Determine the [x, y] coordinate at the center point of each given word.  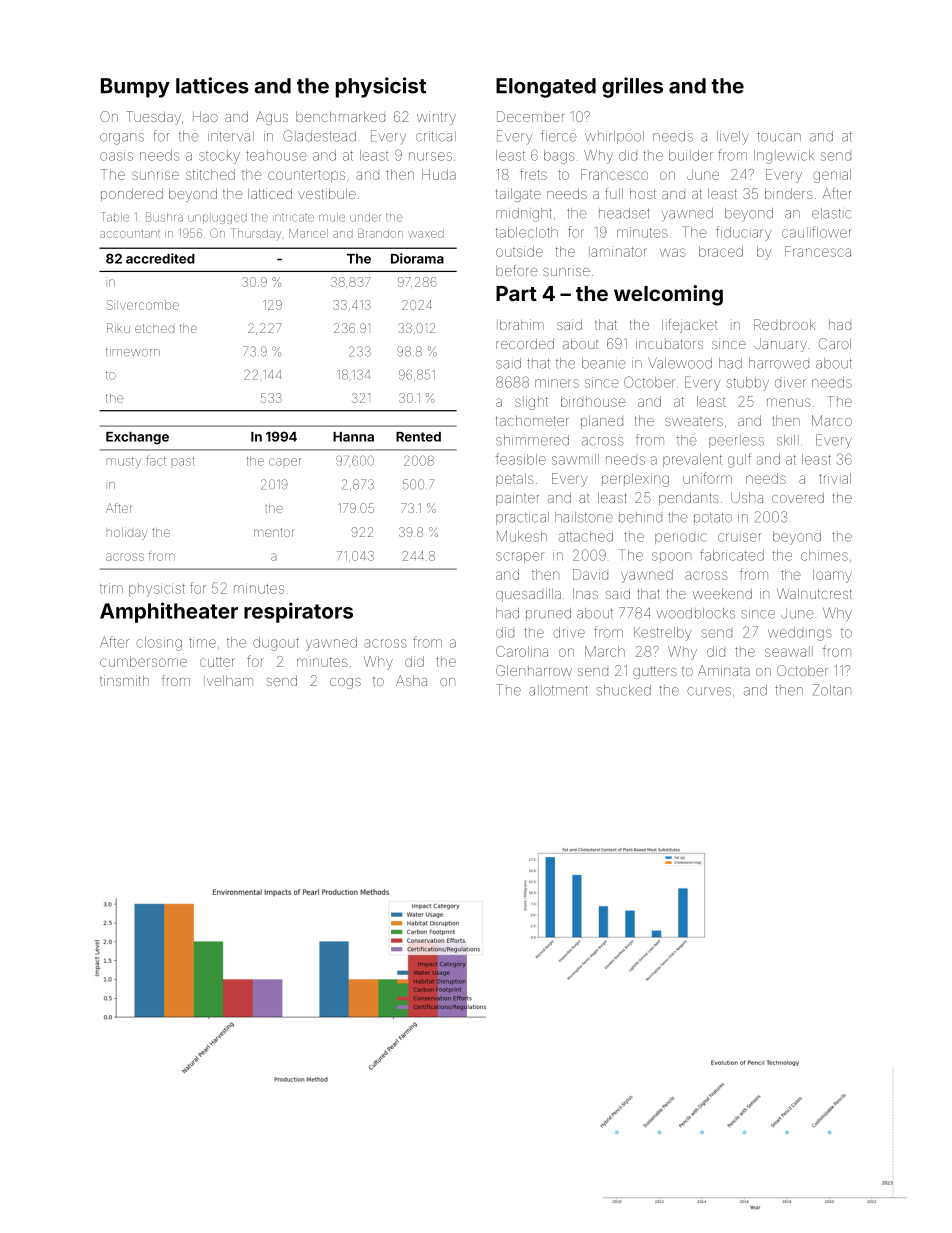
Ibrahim [520, 324]
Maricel [308, 233]
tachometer [532, 420]
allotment [558, 690]
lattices [212, 85]
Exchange [137, 438]
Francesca [818, 251]
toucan [779, 136]
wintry [436, 118]
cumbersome [143, 661]
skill [788, 440]
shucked [624, 690]
